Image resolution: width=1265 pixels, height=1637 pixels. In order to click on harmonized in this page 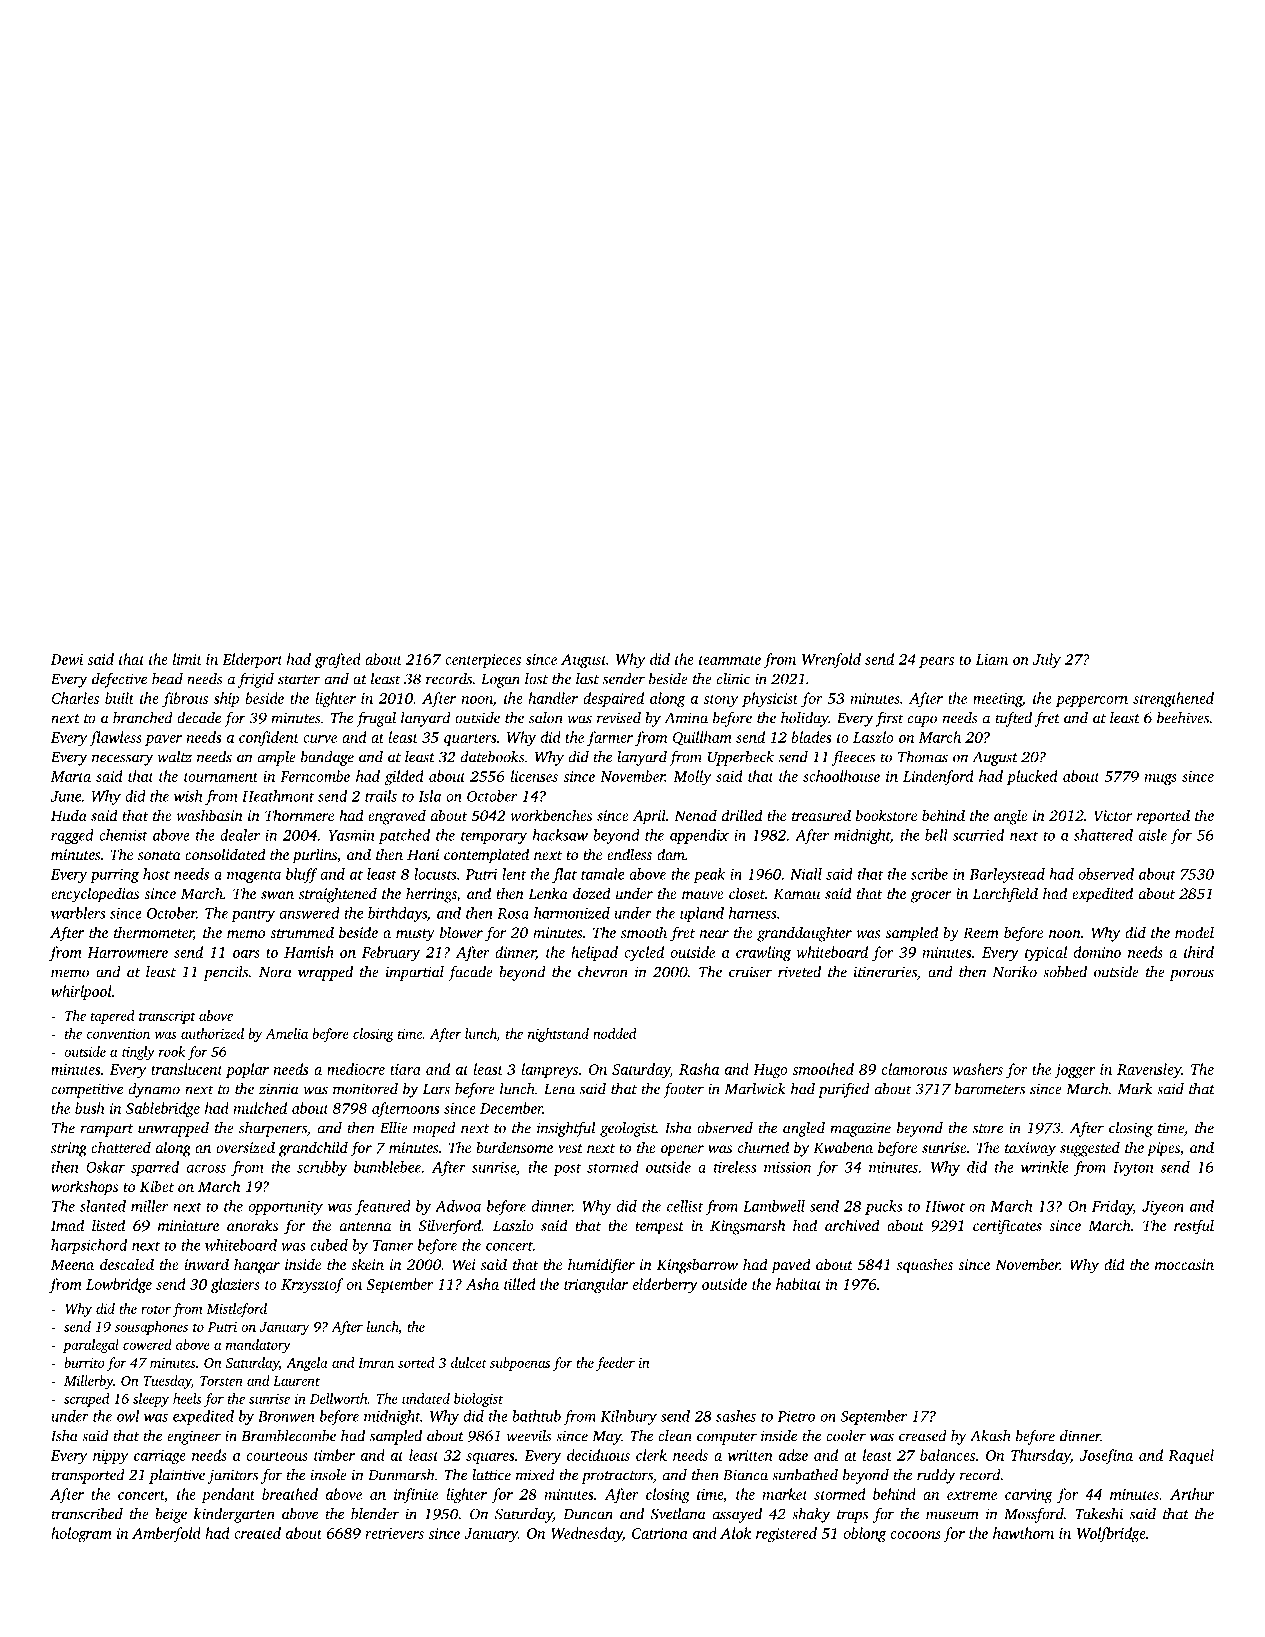, I will do `click(572, 913)`.
